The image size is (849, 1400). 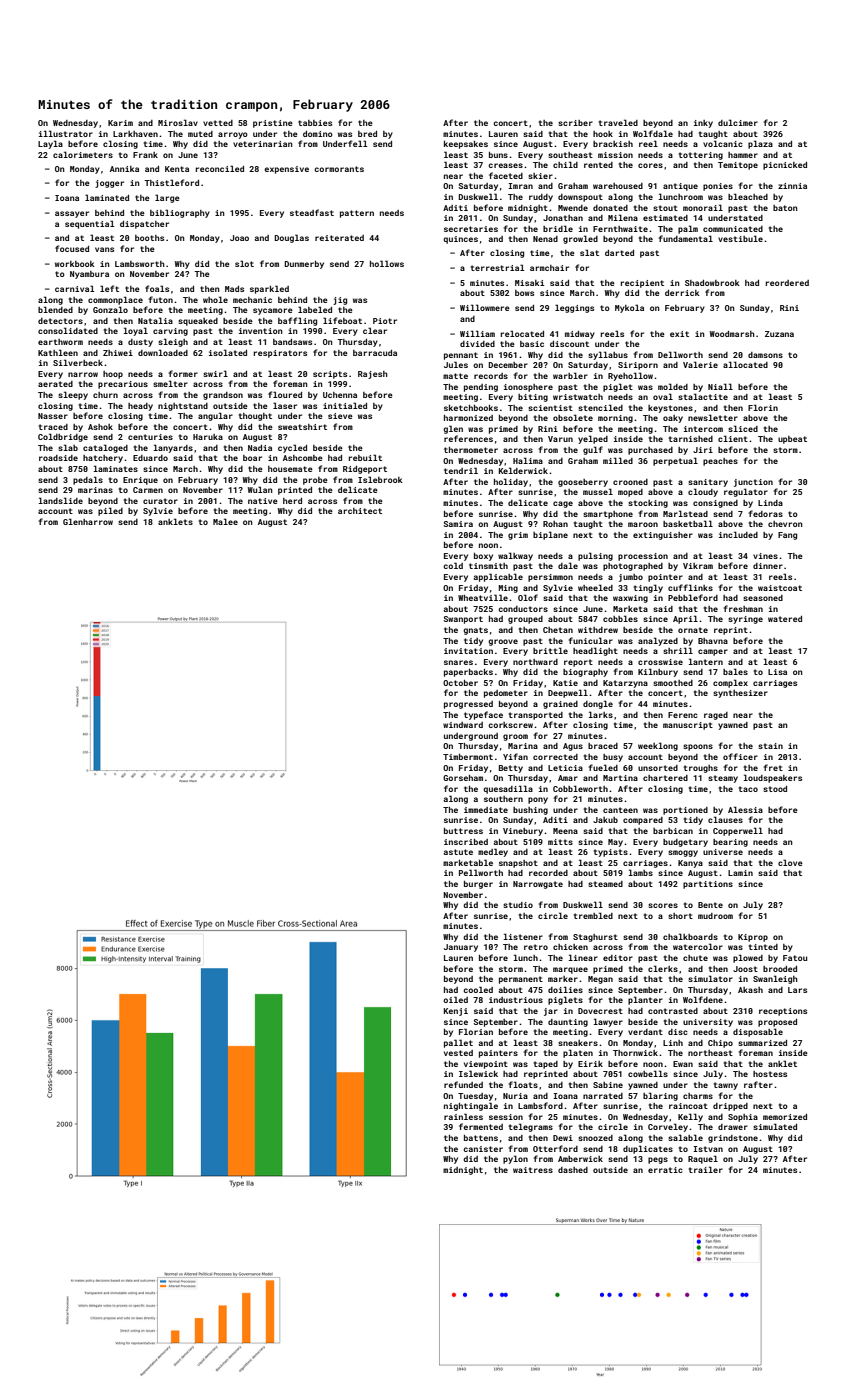 I want to click on bred, so click(x=367, y=134).
